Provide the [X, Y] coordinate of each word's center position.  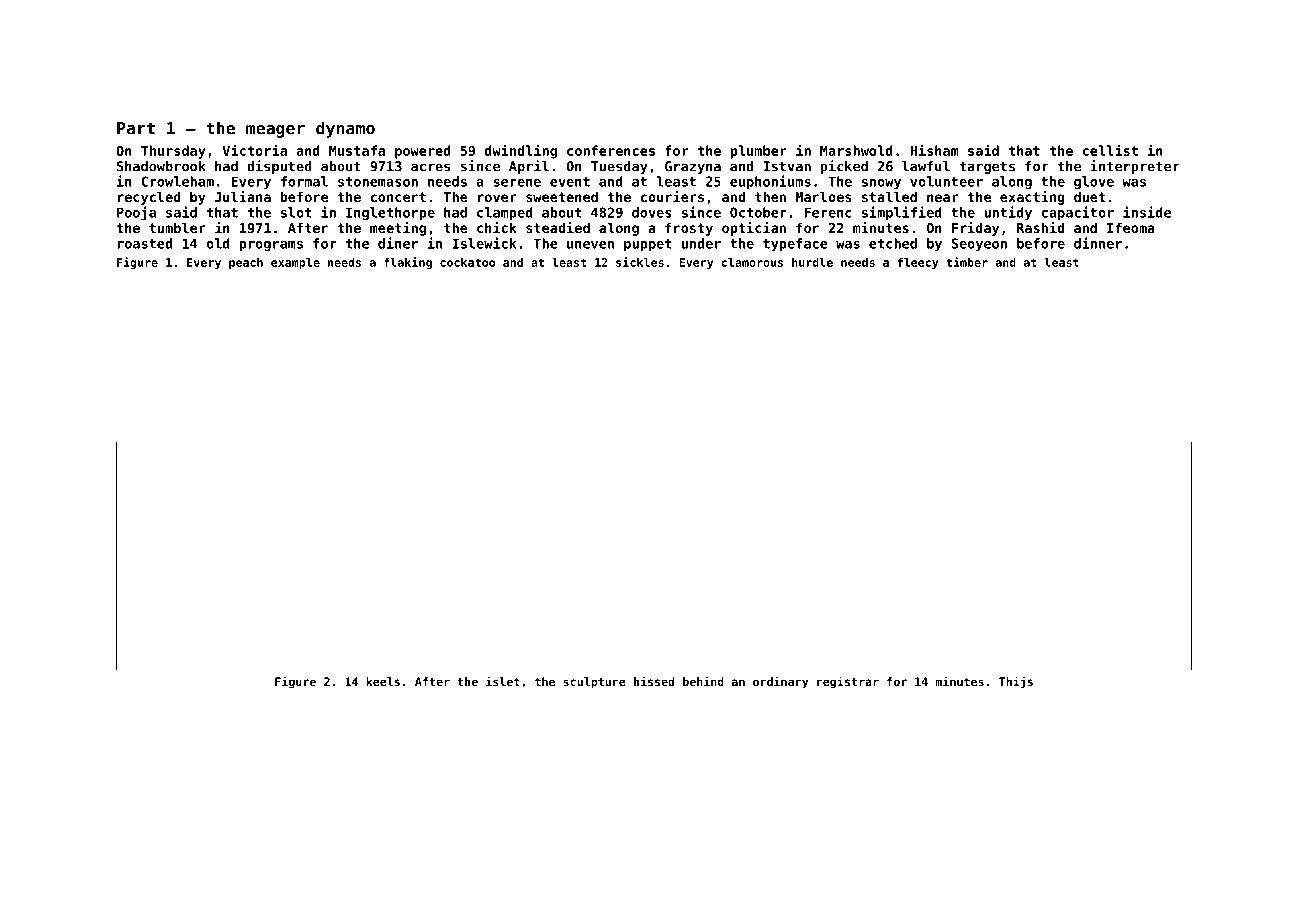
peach [246, 263]
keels [383, 681]
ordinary [780, 682]
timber [967, 262]
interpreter [1135, 167]
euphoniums [770, 182]
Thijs [1016, 682]
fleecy [918, 263]
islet [503, 681]
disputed [279, 167]
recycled [149, 198]
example [295, 263]
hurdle [812, 262]
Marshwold [856, 150]
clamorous [752, 262]
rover [497, 198]
